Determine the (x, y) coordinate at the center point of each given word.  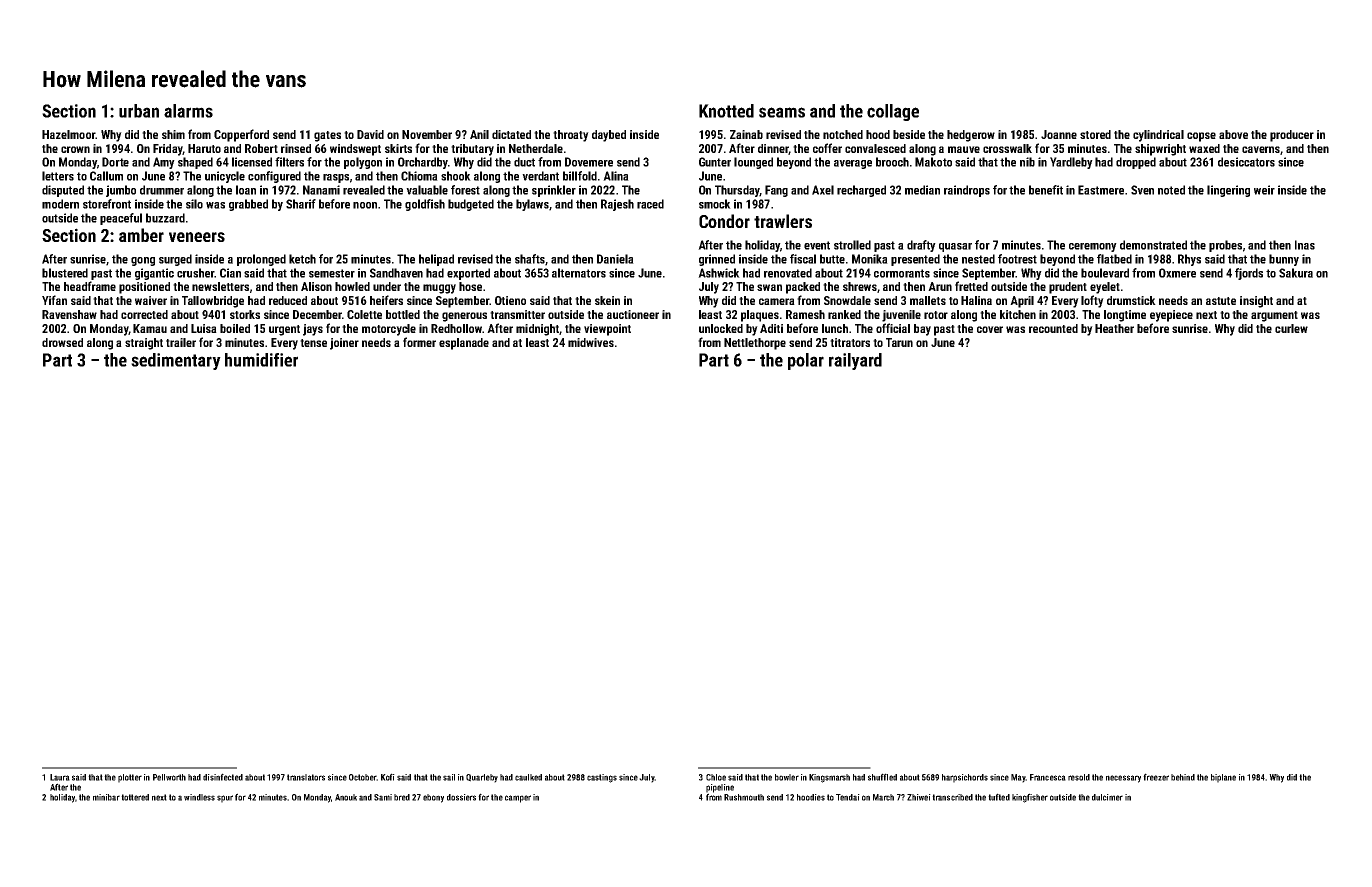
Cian (230, 273)
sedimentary (176, 361)
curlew (1291, 328)
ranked (844, 314)
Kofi (388, 777)
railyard (855, 361)
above (1233, 134)
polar (806, 361)
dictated (511, 134)
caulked (528, 777)
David (370, 134)
